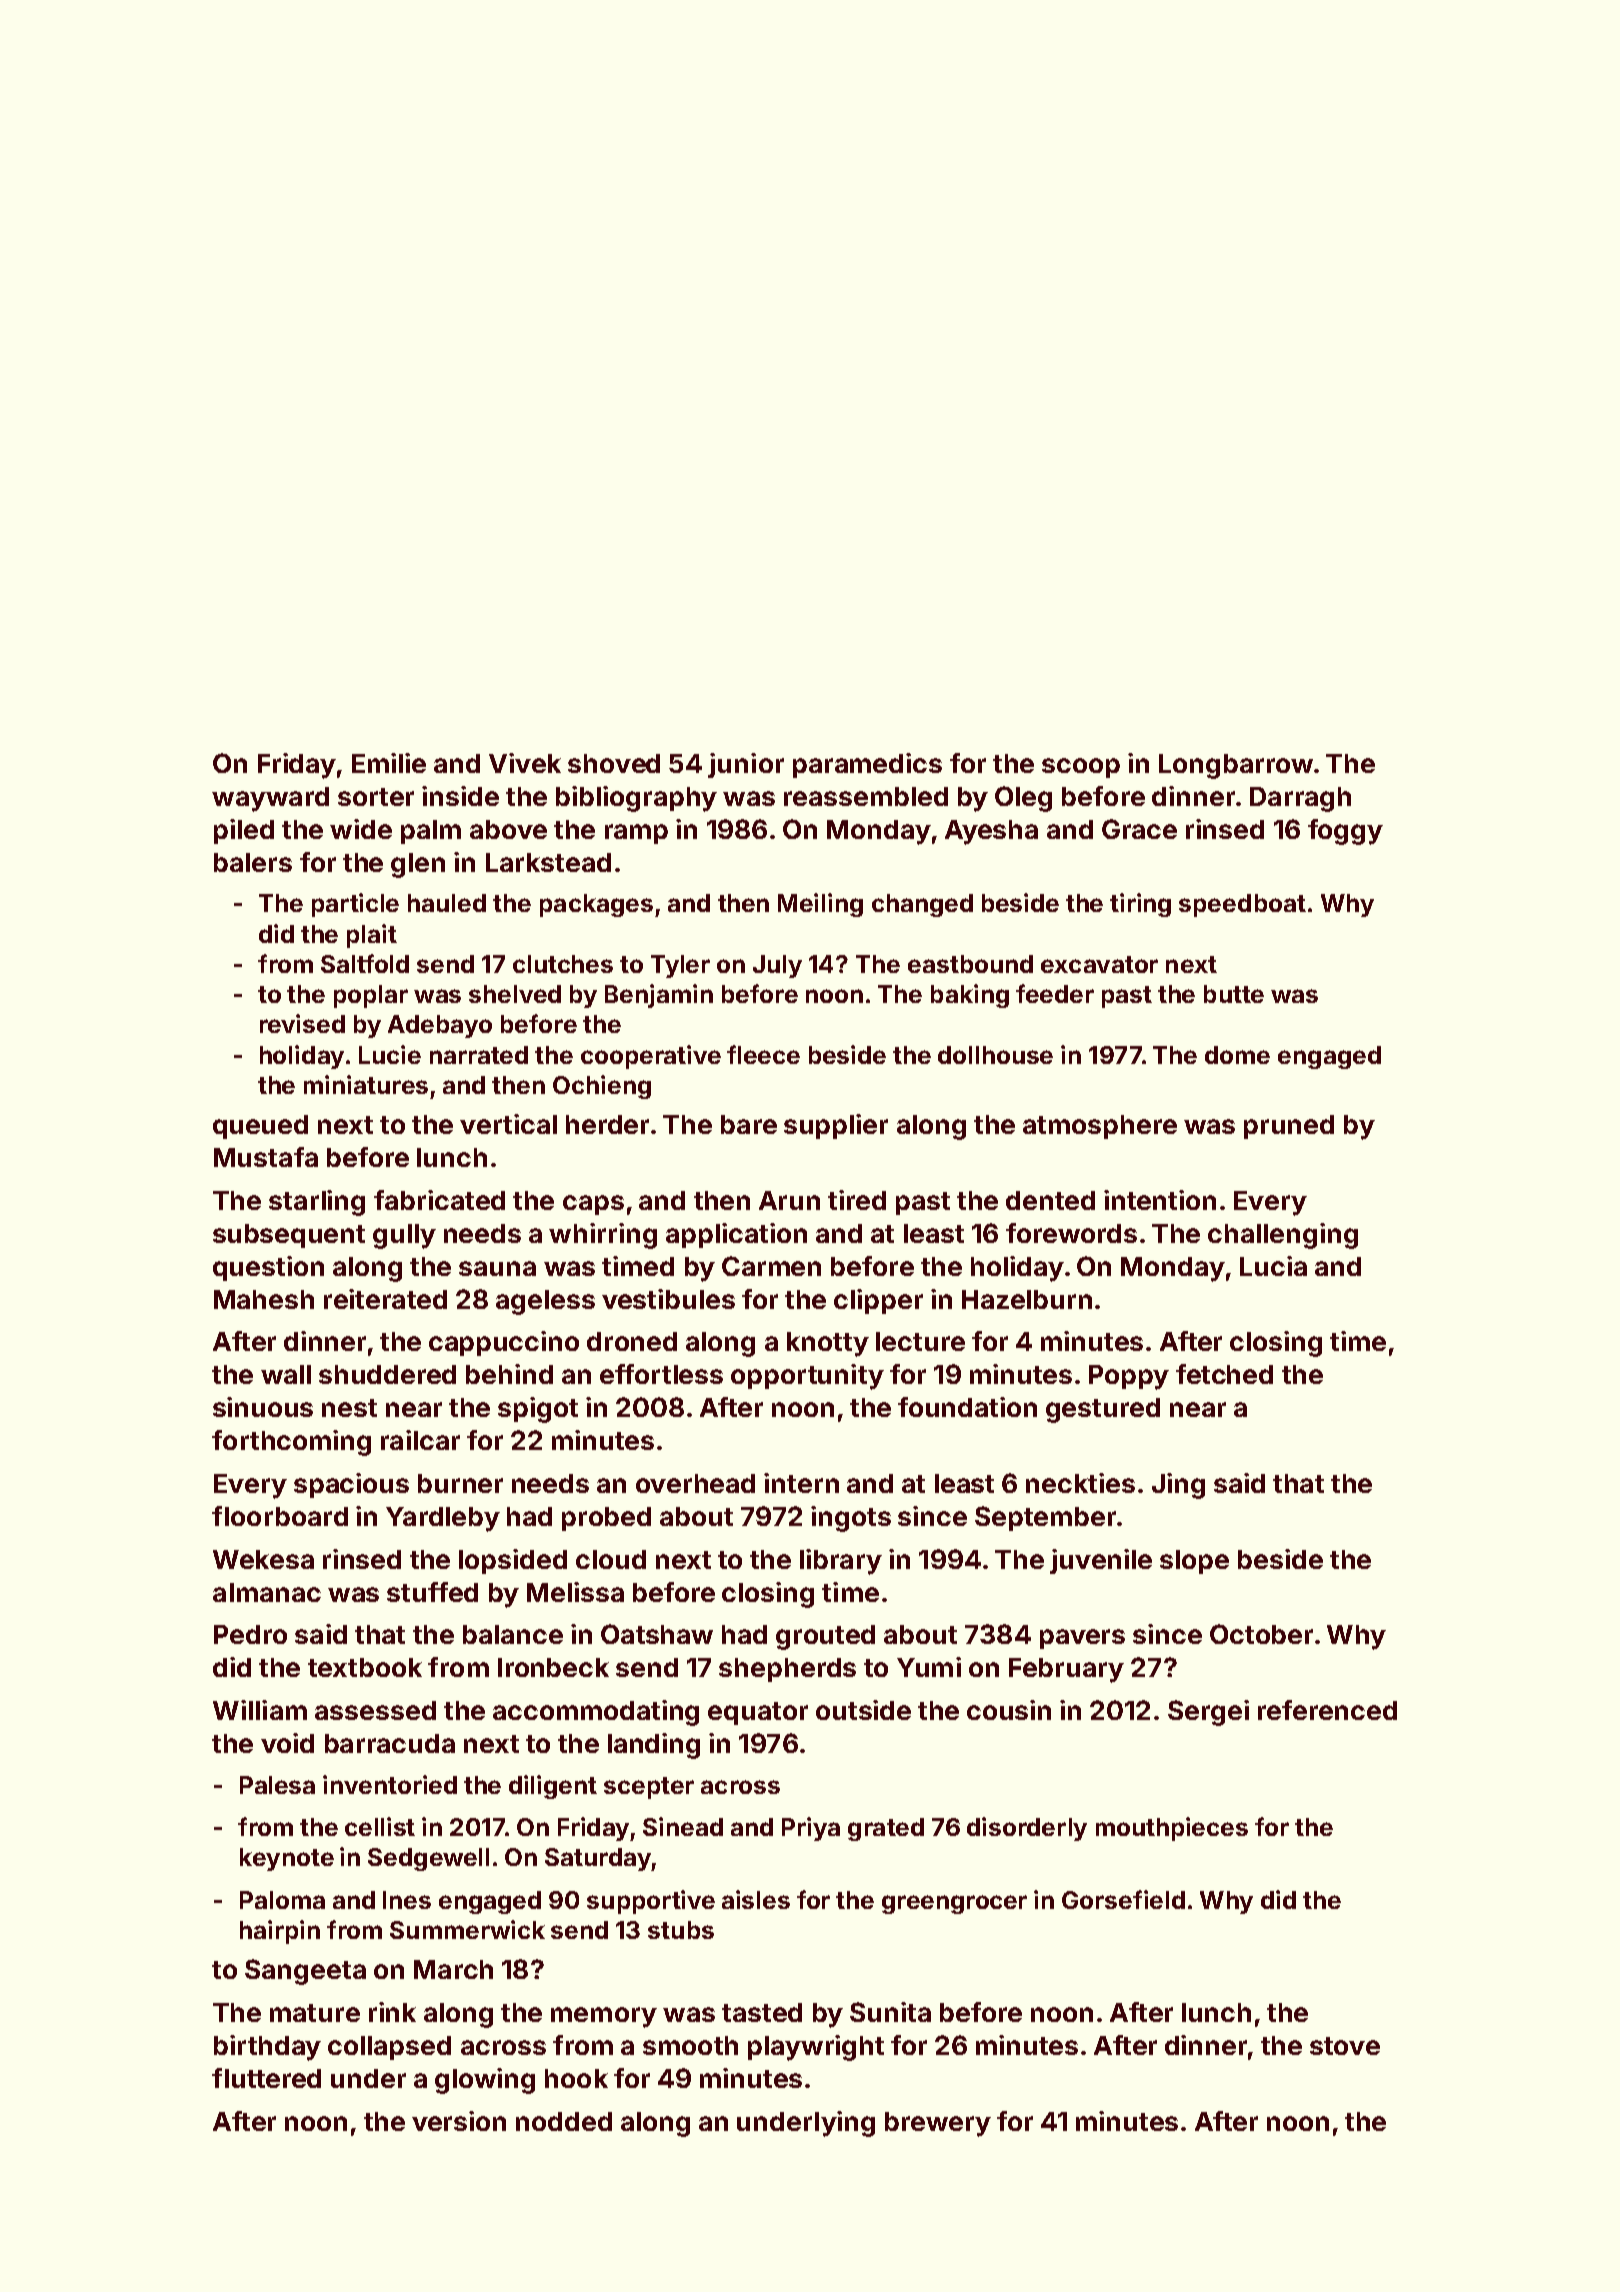 The width and height of the screenshot is (1620, 2292). What do you see at coordinates (508, 1124) in the screenshot?
I see `vertical` at bounding box center [508, 1124].
